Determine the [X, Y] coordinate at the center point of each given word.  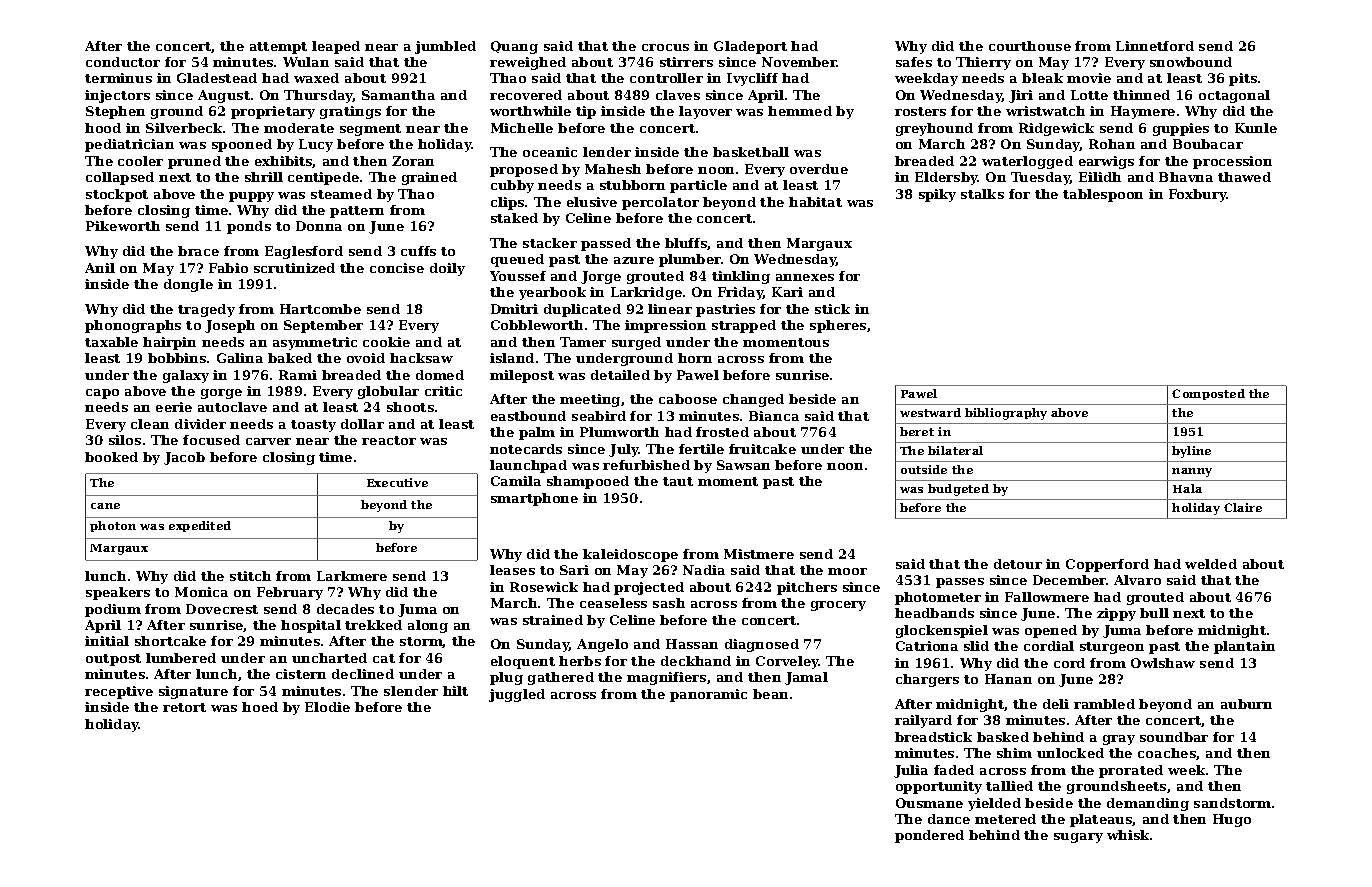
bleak [1042, 78]
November [799, 62]
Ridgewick [1056, 129]
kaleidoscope [630, 555]
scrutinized [294, 268]
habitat [815, 202]
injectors [117, 96]
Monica [201, 592]
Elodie [327, 707]
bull [1154, 613]
